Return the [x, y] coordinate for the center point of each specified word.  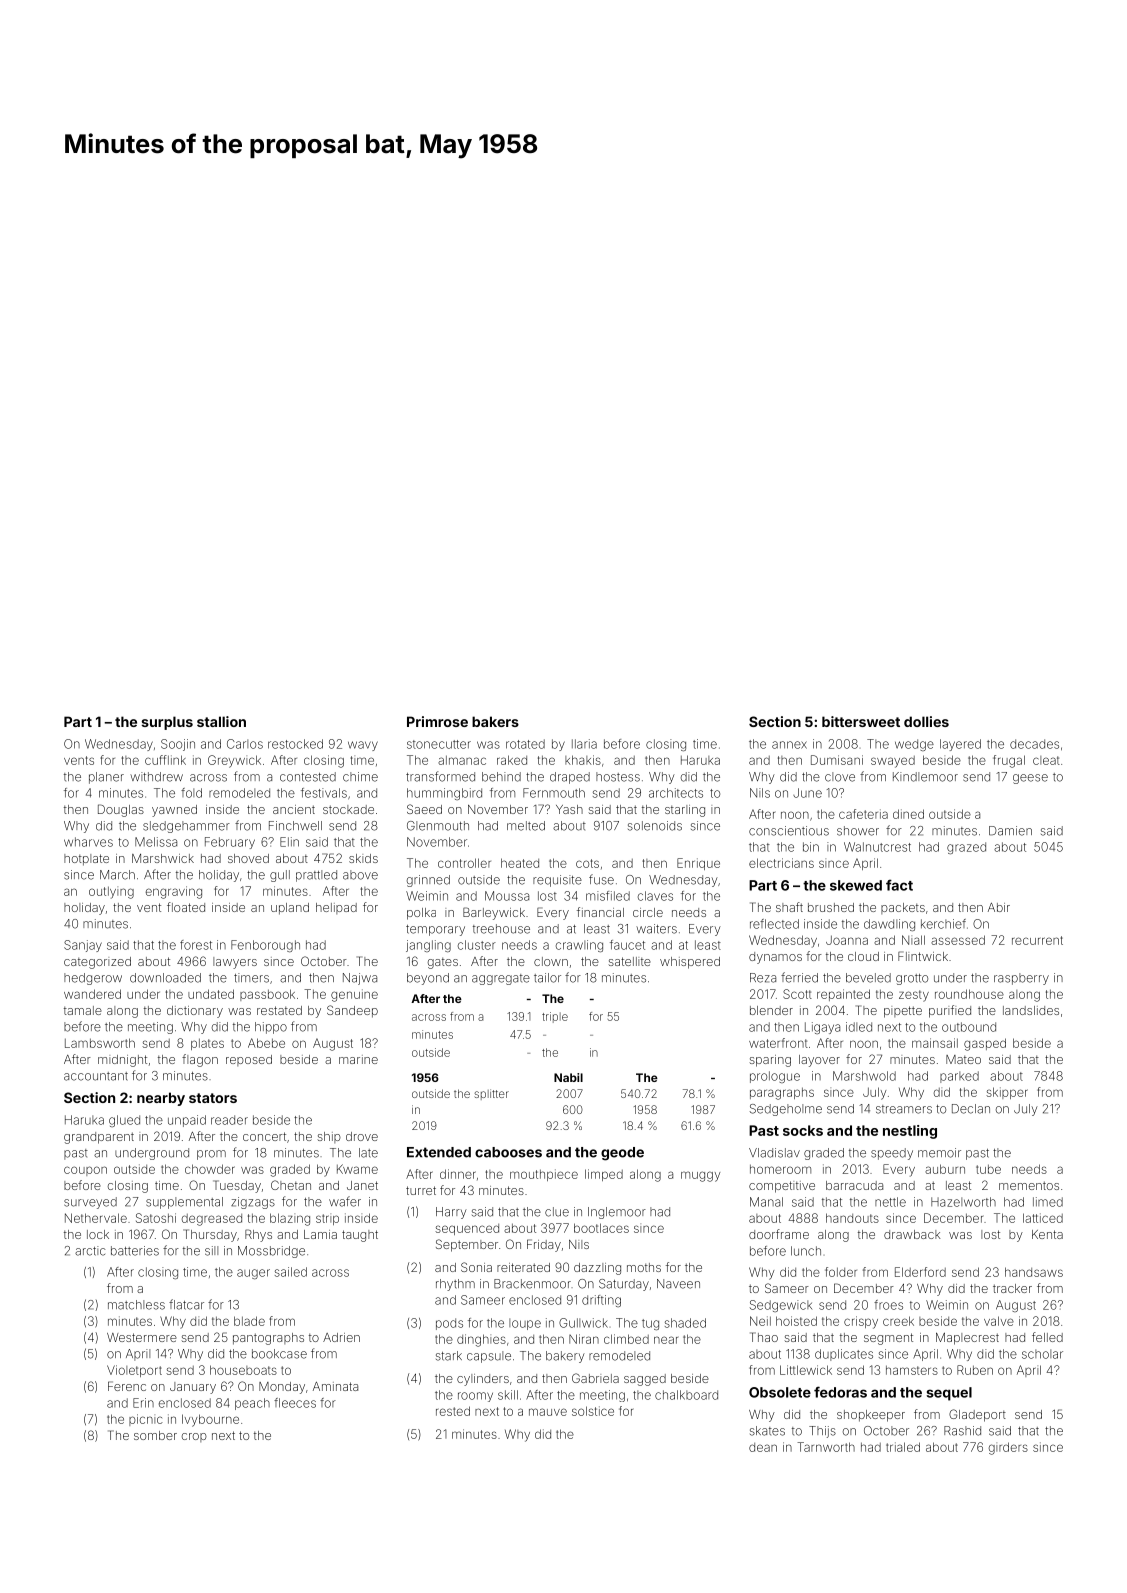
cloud [863, 956]
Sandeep [352, 1011]
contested [308, 777]
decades [1034, 744]
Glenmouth [438, 826]
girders [1008, 1448]
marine [358, 1059]
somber [155, 1435]
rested [453, 1411]
